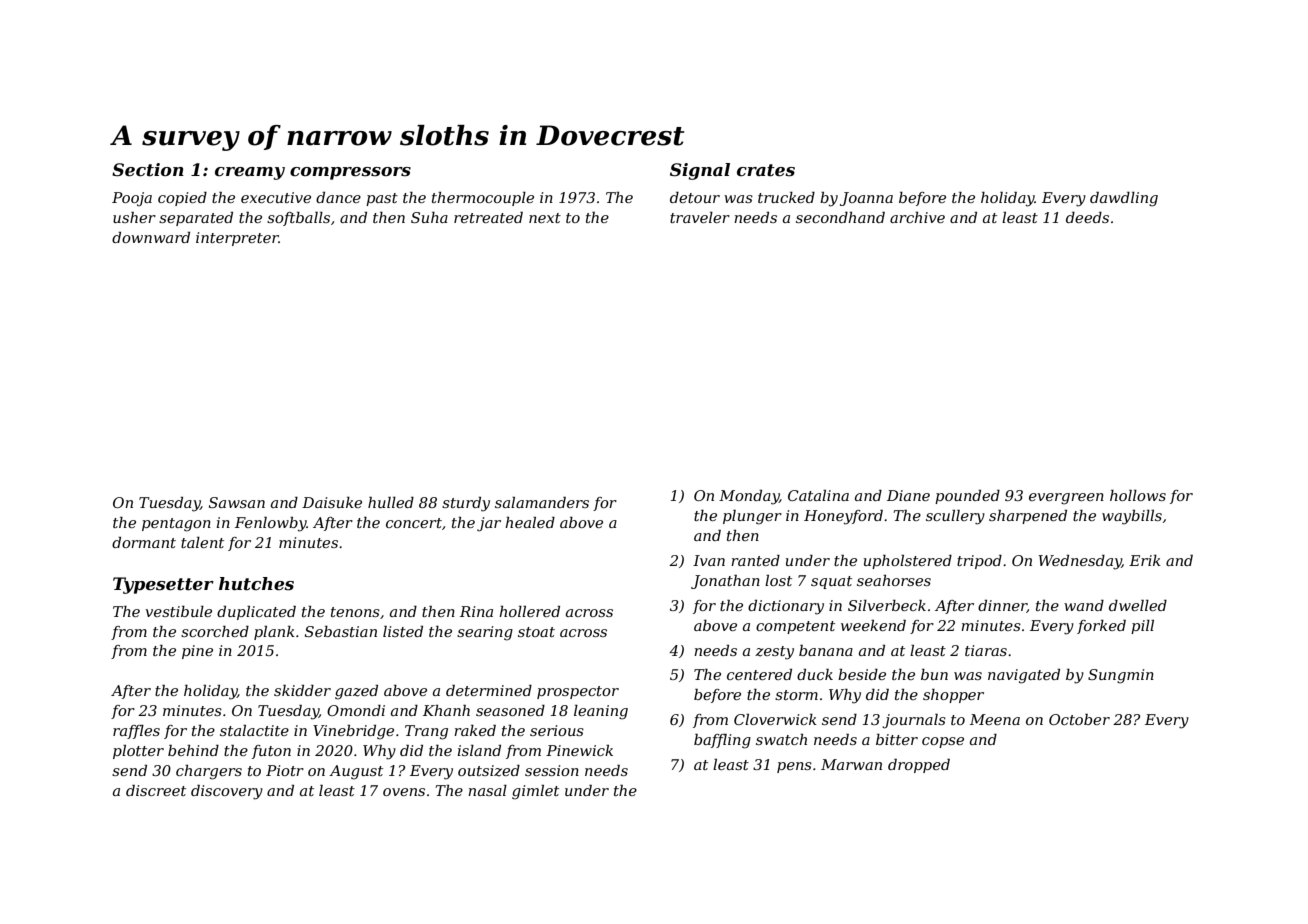 Image resolution: width=1308 pixels, height=924 pixels. What do you see at coordinates (382, 199) in the screenshot?
I see `past` at bounding box center [382, 199].
